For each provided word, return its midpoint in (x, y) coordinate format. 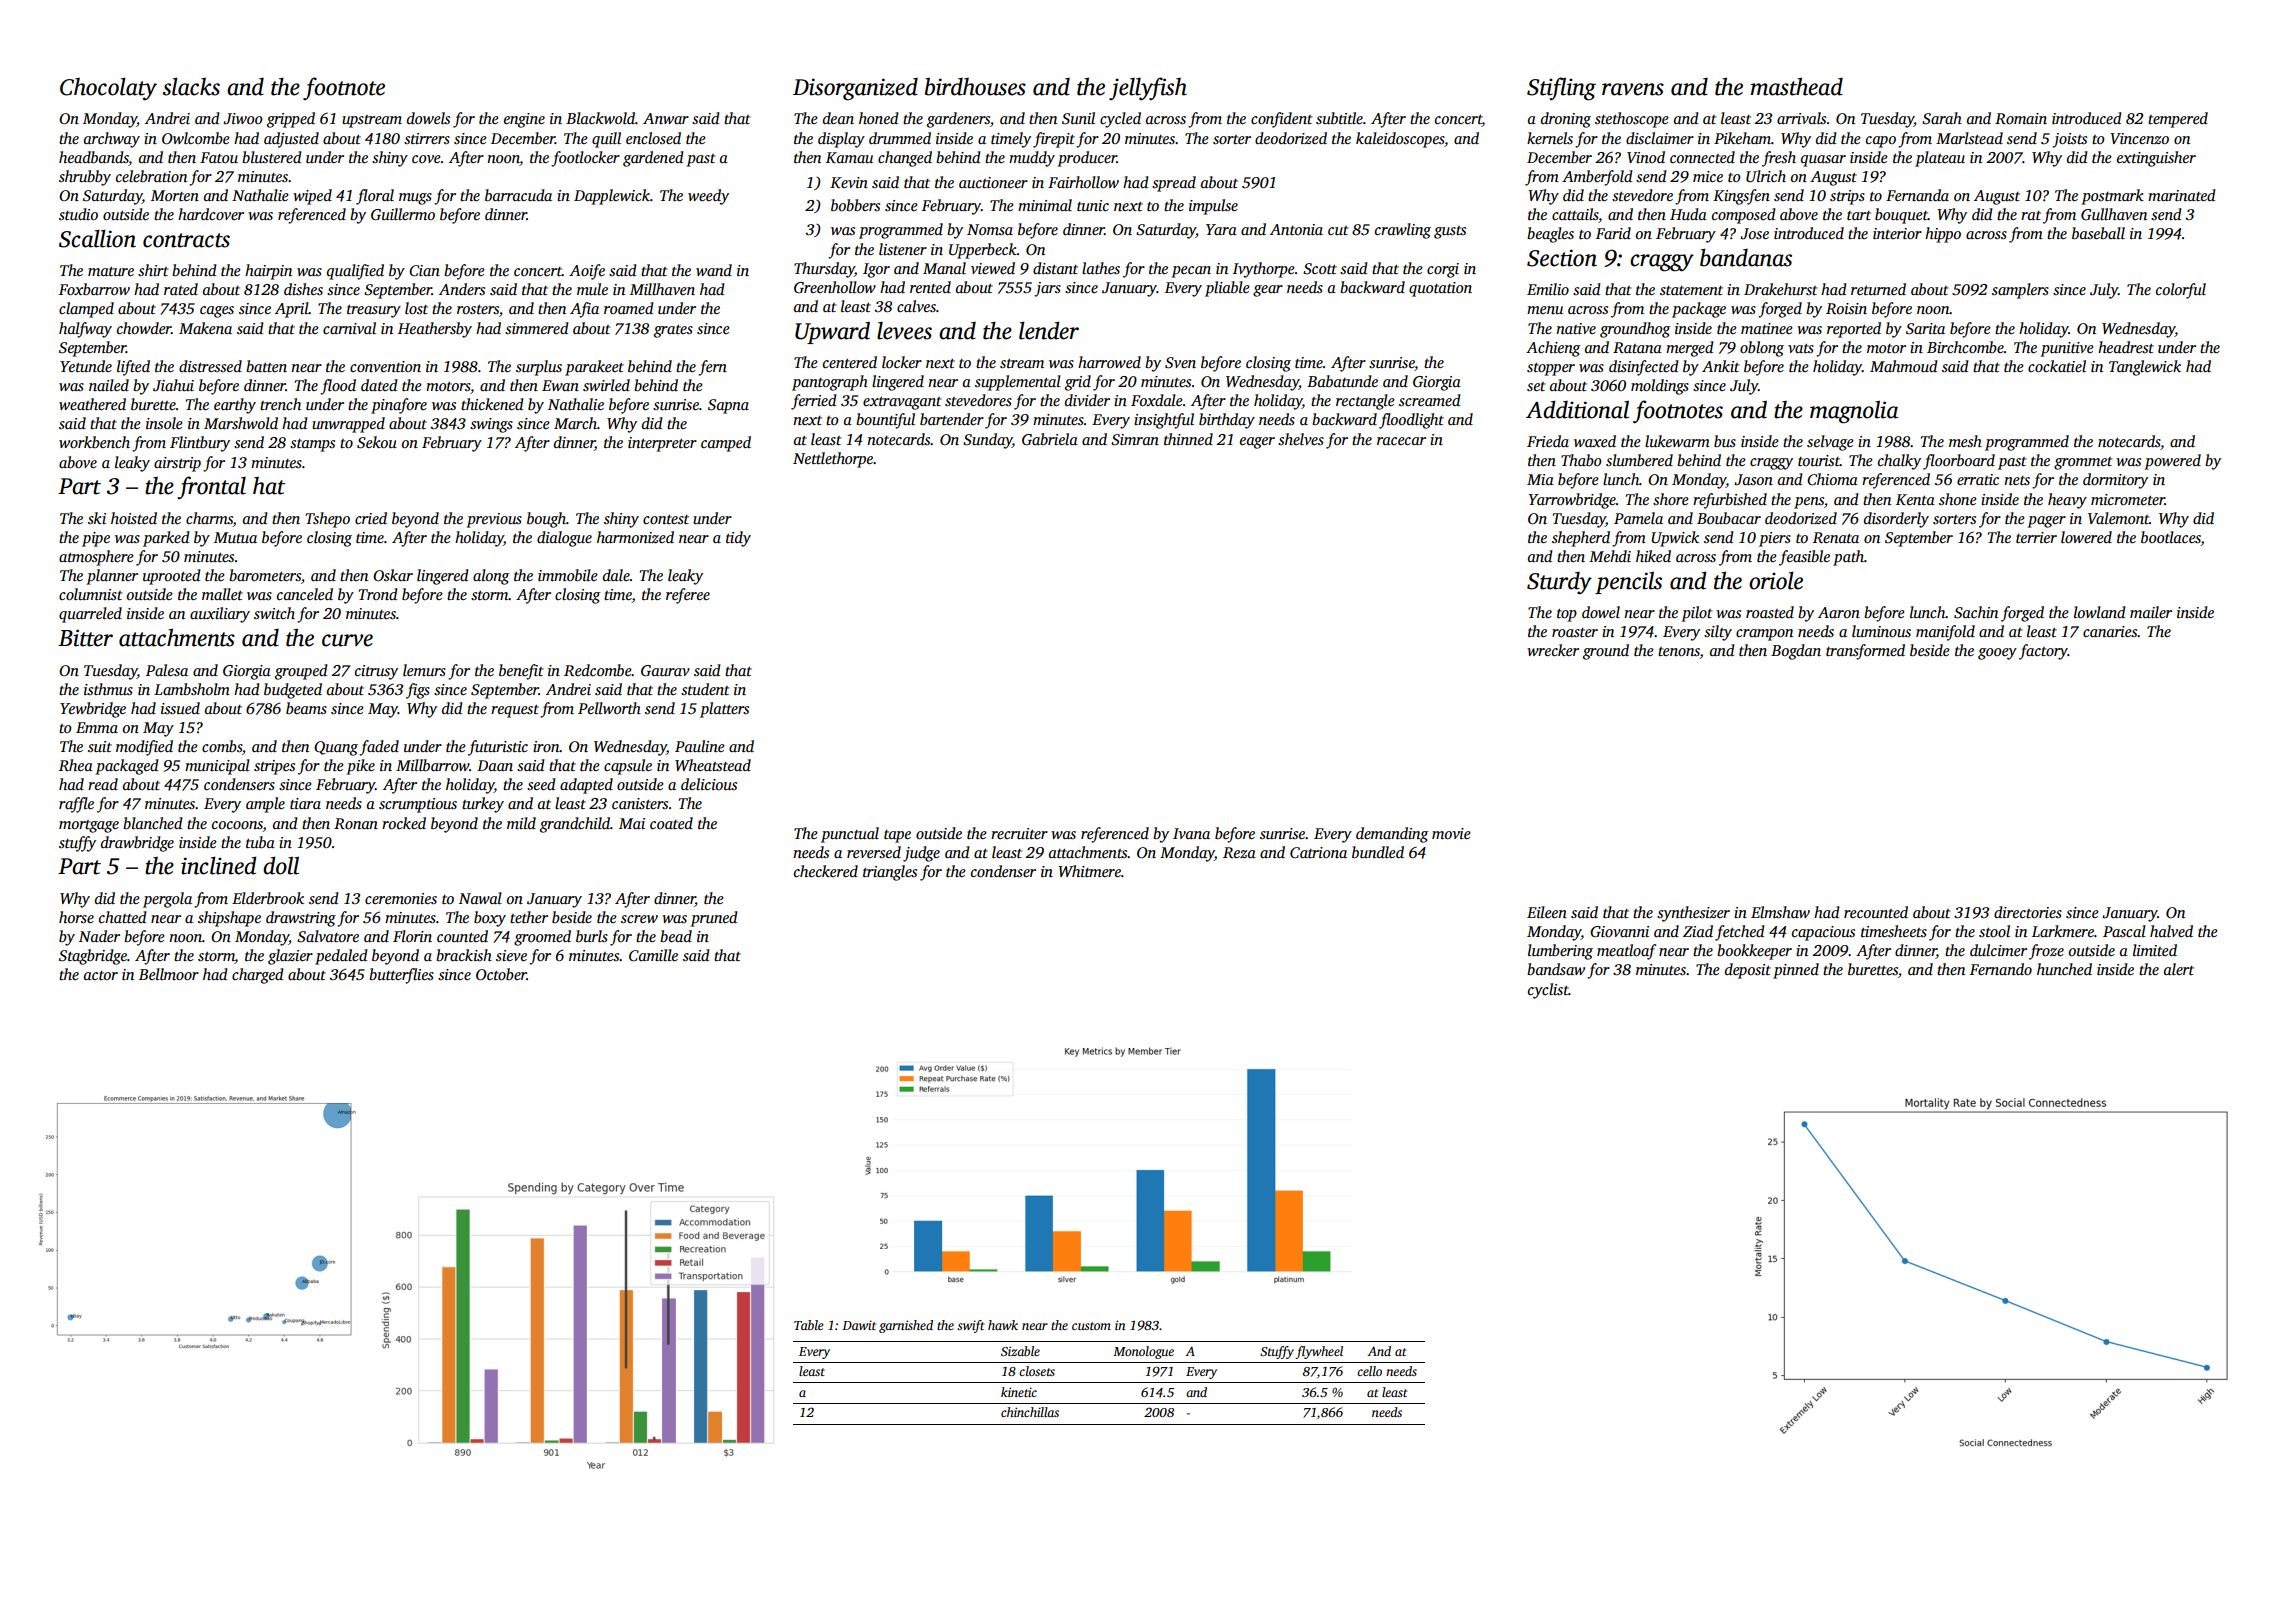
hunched (2064, 969)
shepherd (1581, 539)
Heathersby (435, 330)
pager (2046, 522)
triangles (890, 873)
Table (809, 1325)
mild (521, 823)
